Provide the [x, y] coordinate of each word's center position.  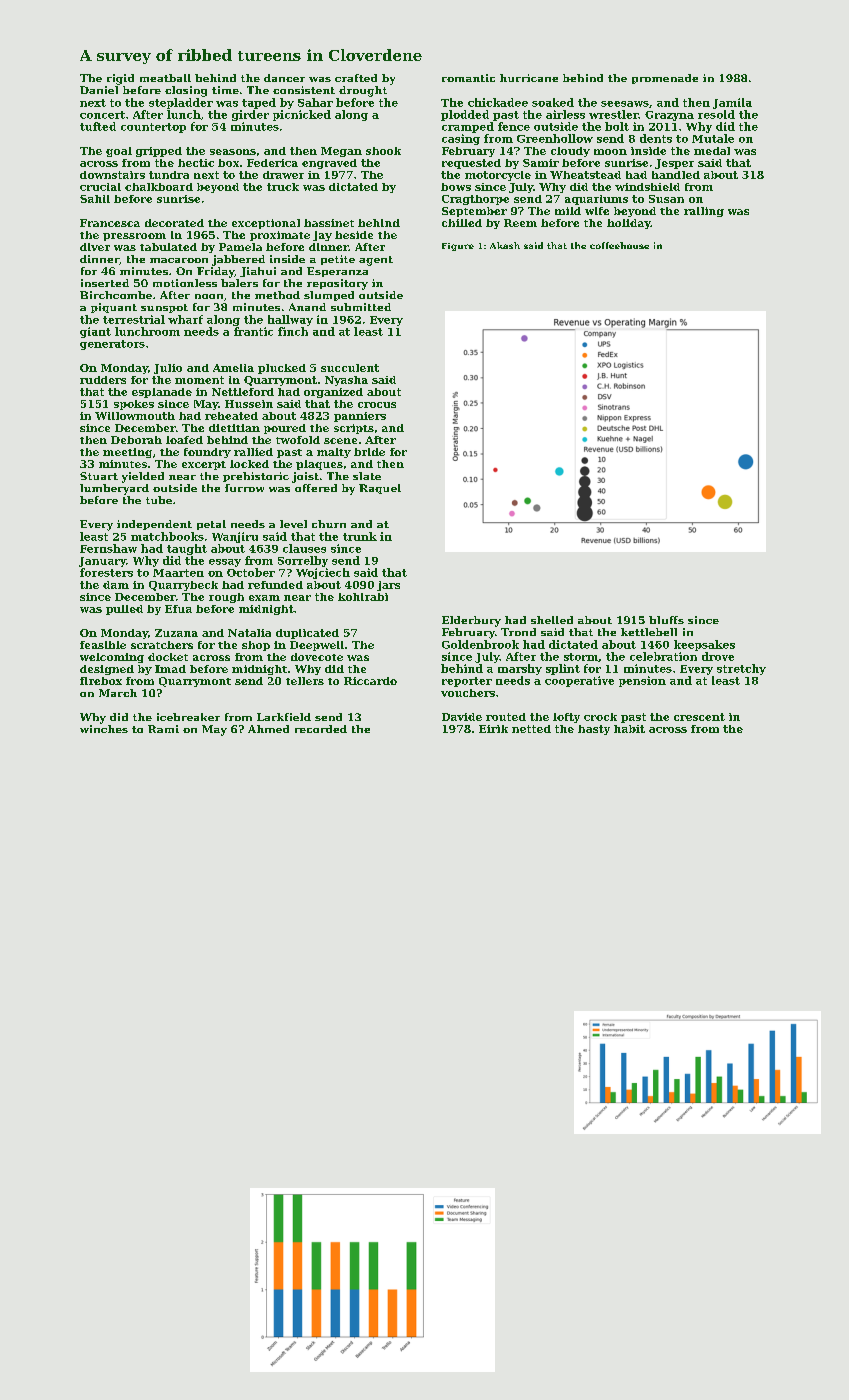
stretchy [741, 669]
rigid [120, 79]
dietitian [234, 428]
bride [369, 452]
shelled [552, 620]
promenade [665, 79]
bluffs [666, 620]
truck [283, 187]
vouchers [468, 693]
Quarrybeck [183, 586]
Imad [170, 669]
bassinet [329, 223]
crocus [377, 405]
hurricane [529, 78]
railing [704, 212]
